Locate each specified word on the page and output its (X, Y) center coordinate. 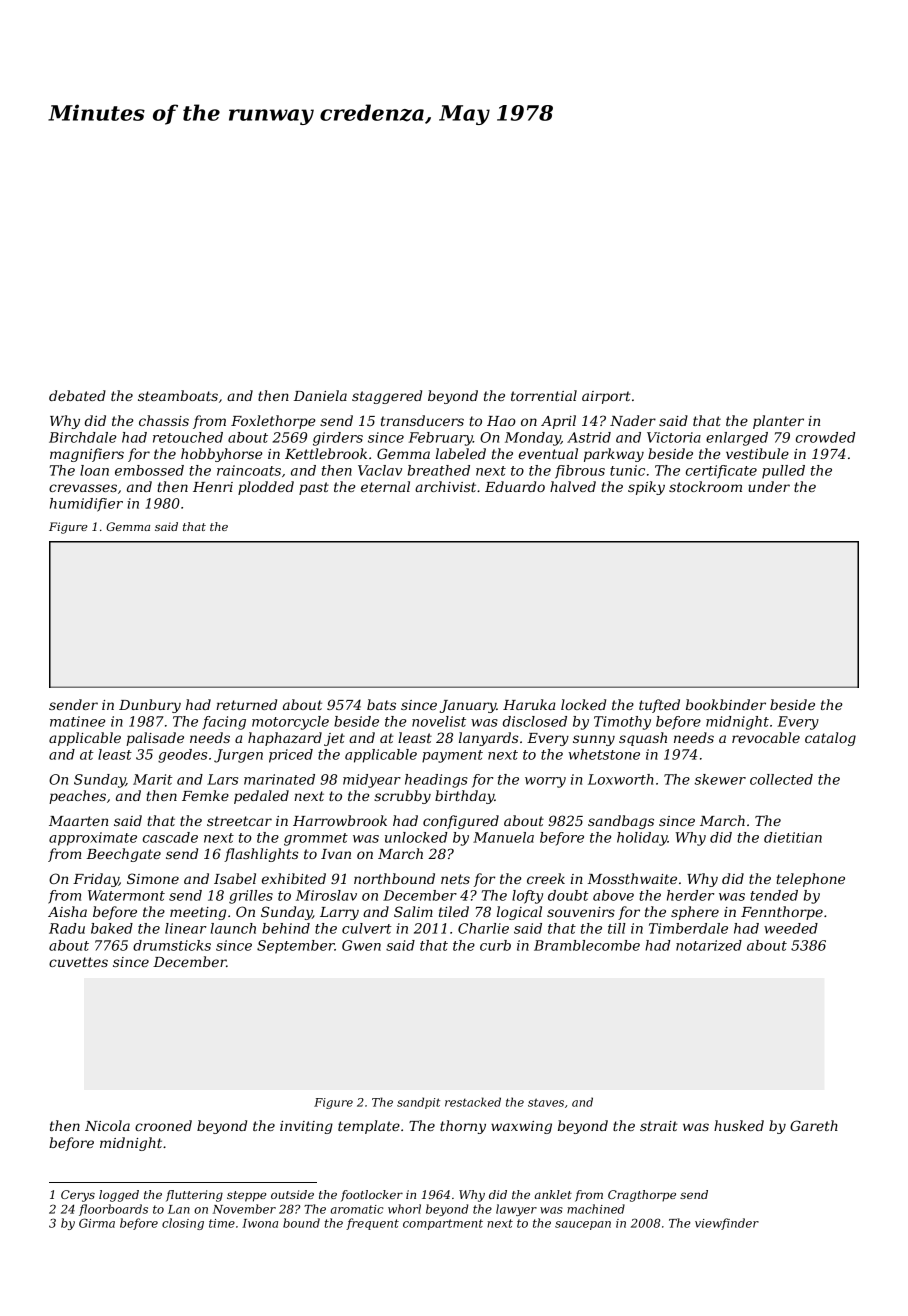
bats (381, 704)
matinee (77, 721)
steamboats (178, 395)
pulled (783, 472)
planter (778, 422)
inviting (306, 1127)
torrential (544, 395)
